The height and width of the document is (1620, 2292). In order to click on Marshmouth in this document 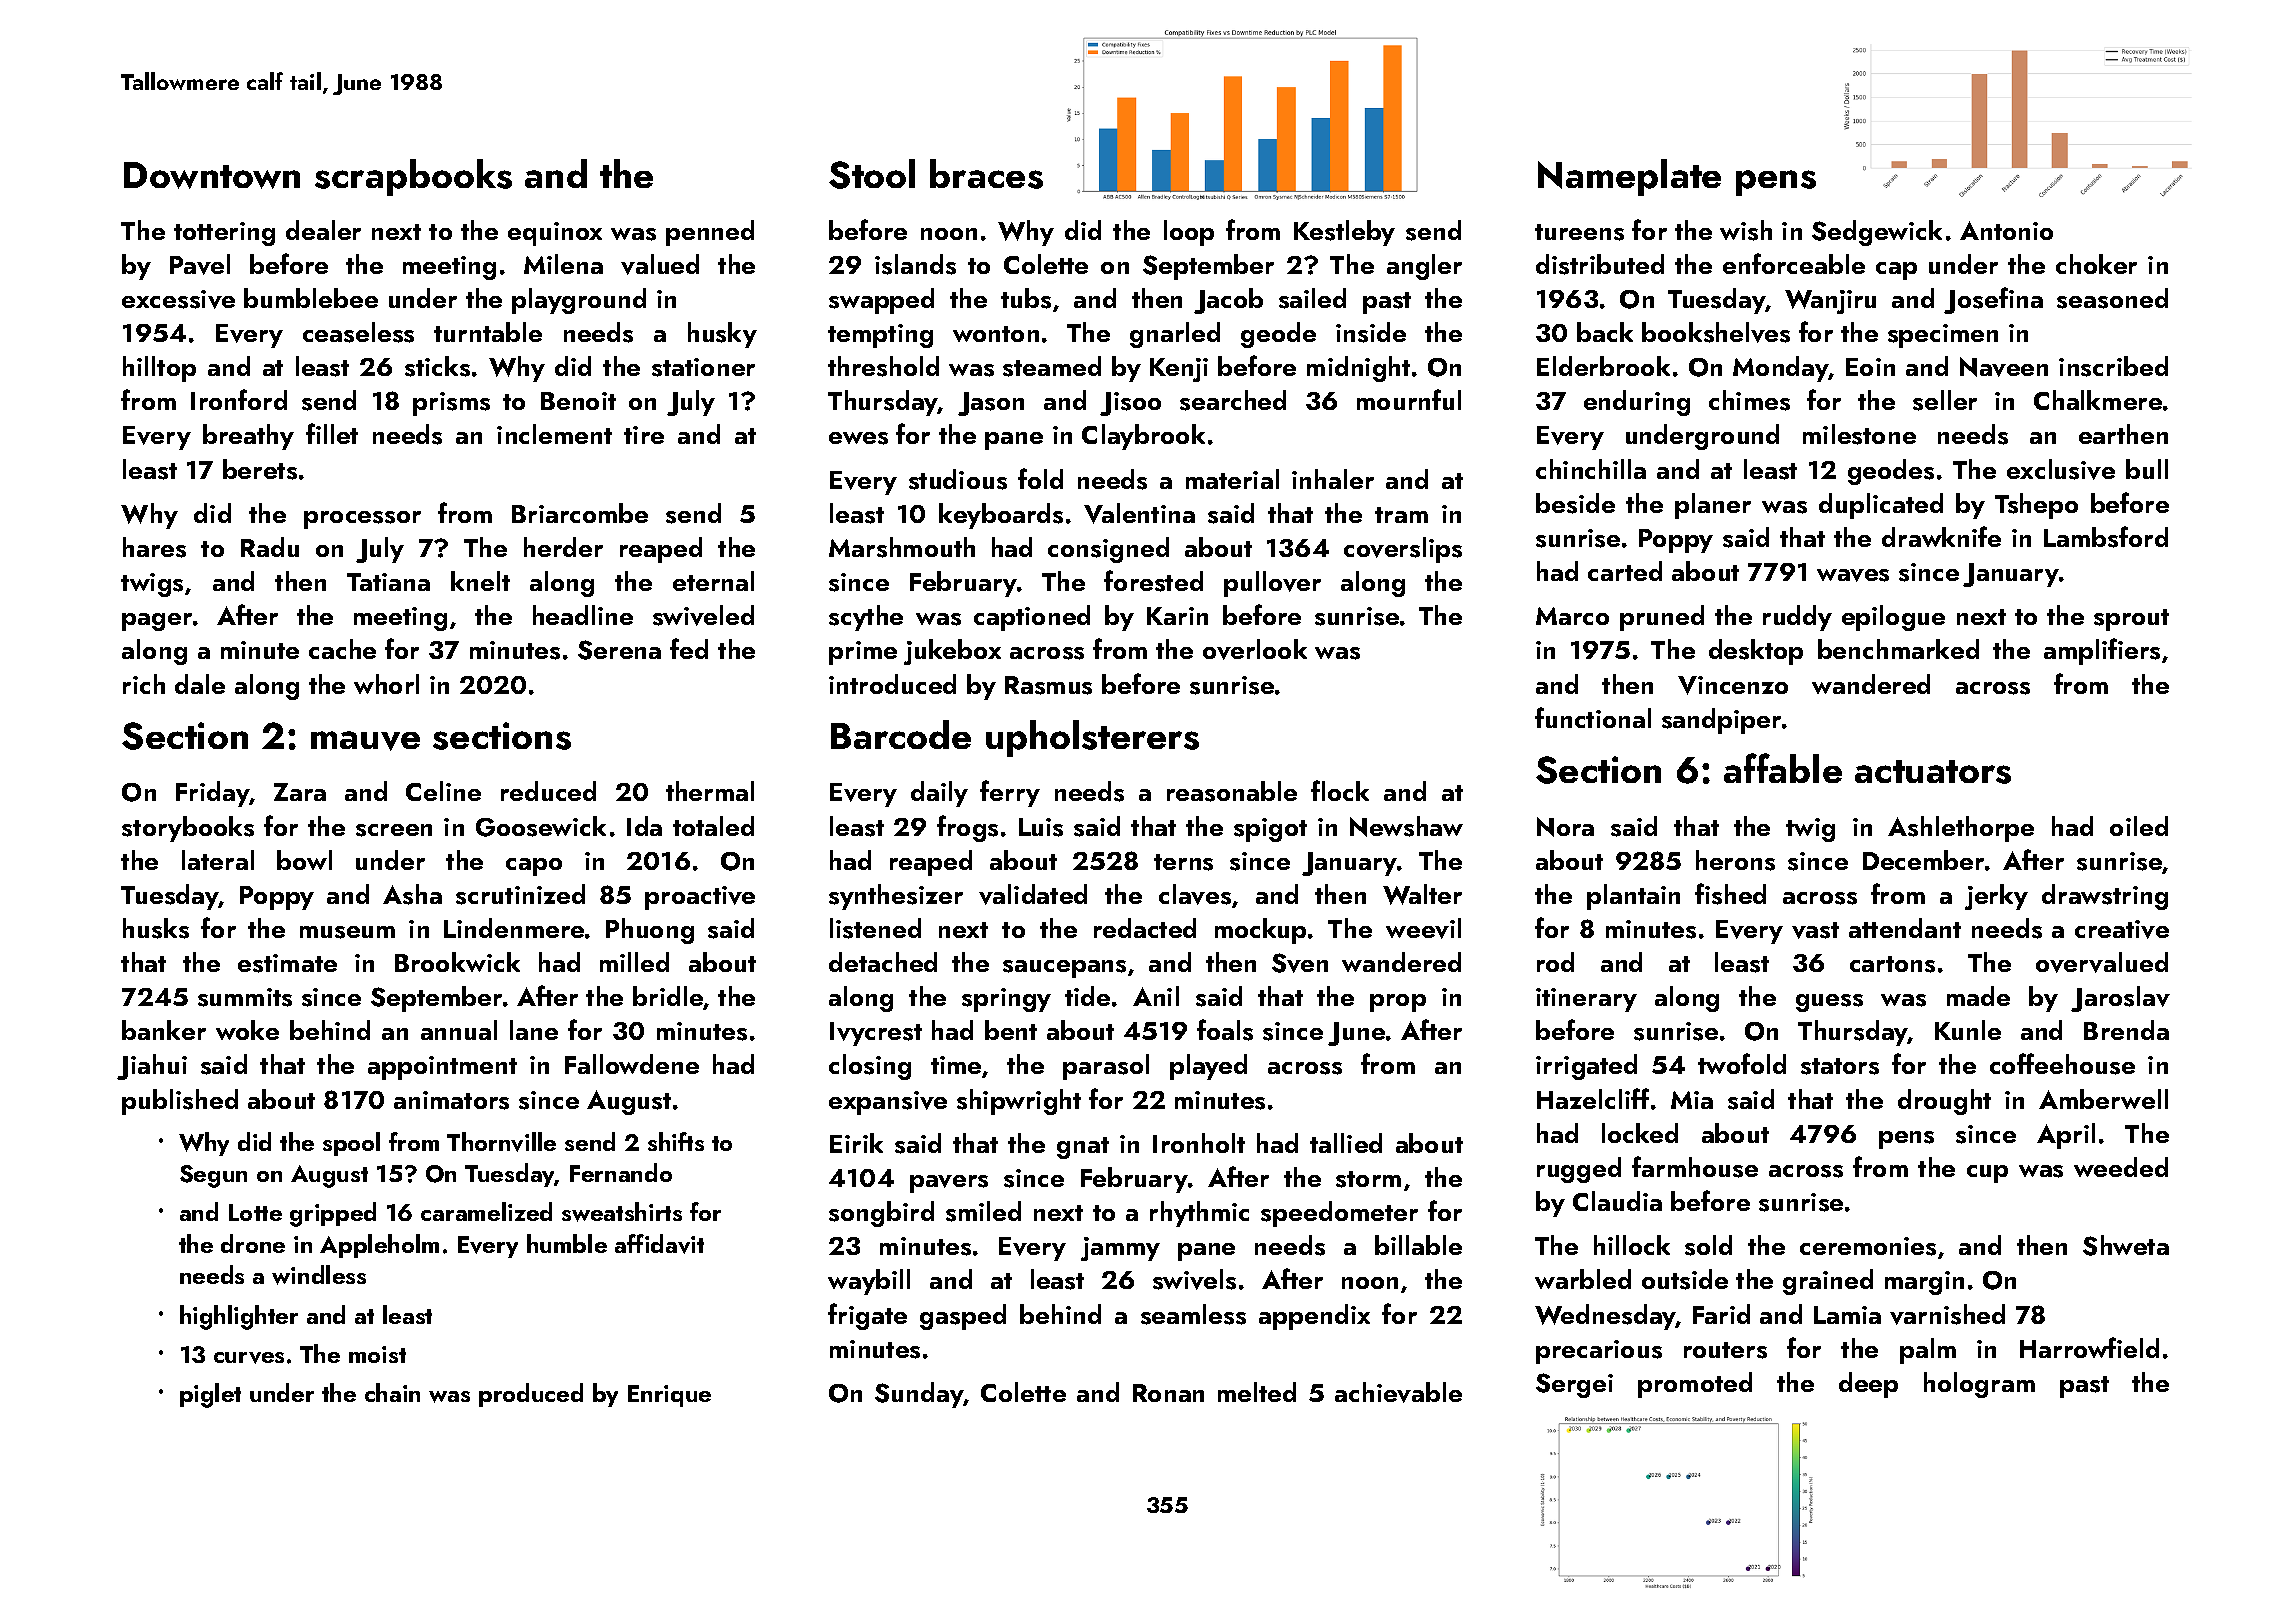, I will do `click(902, 547)`.
